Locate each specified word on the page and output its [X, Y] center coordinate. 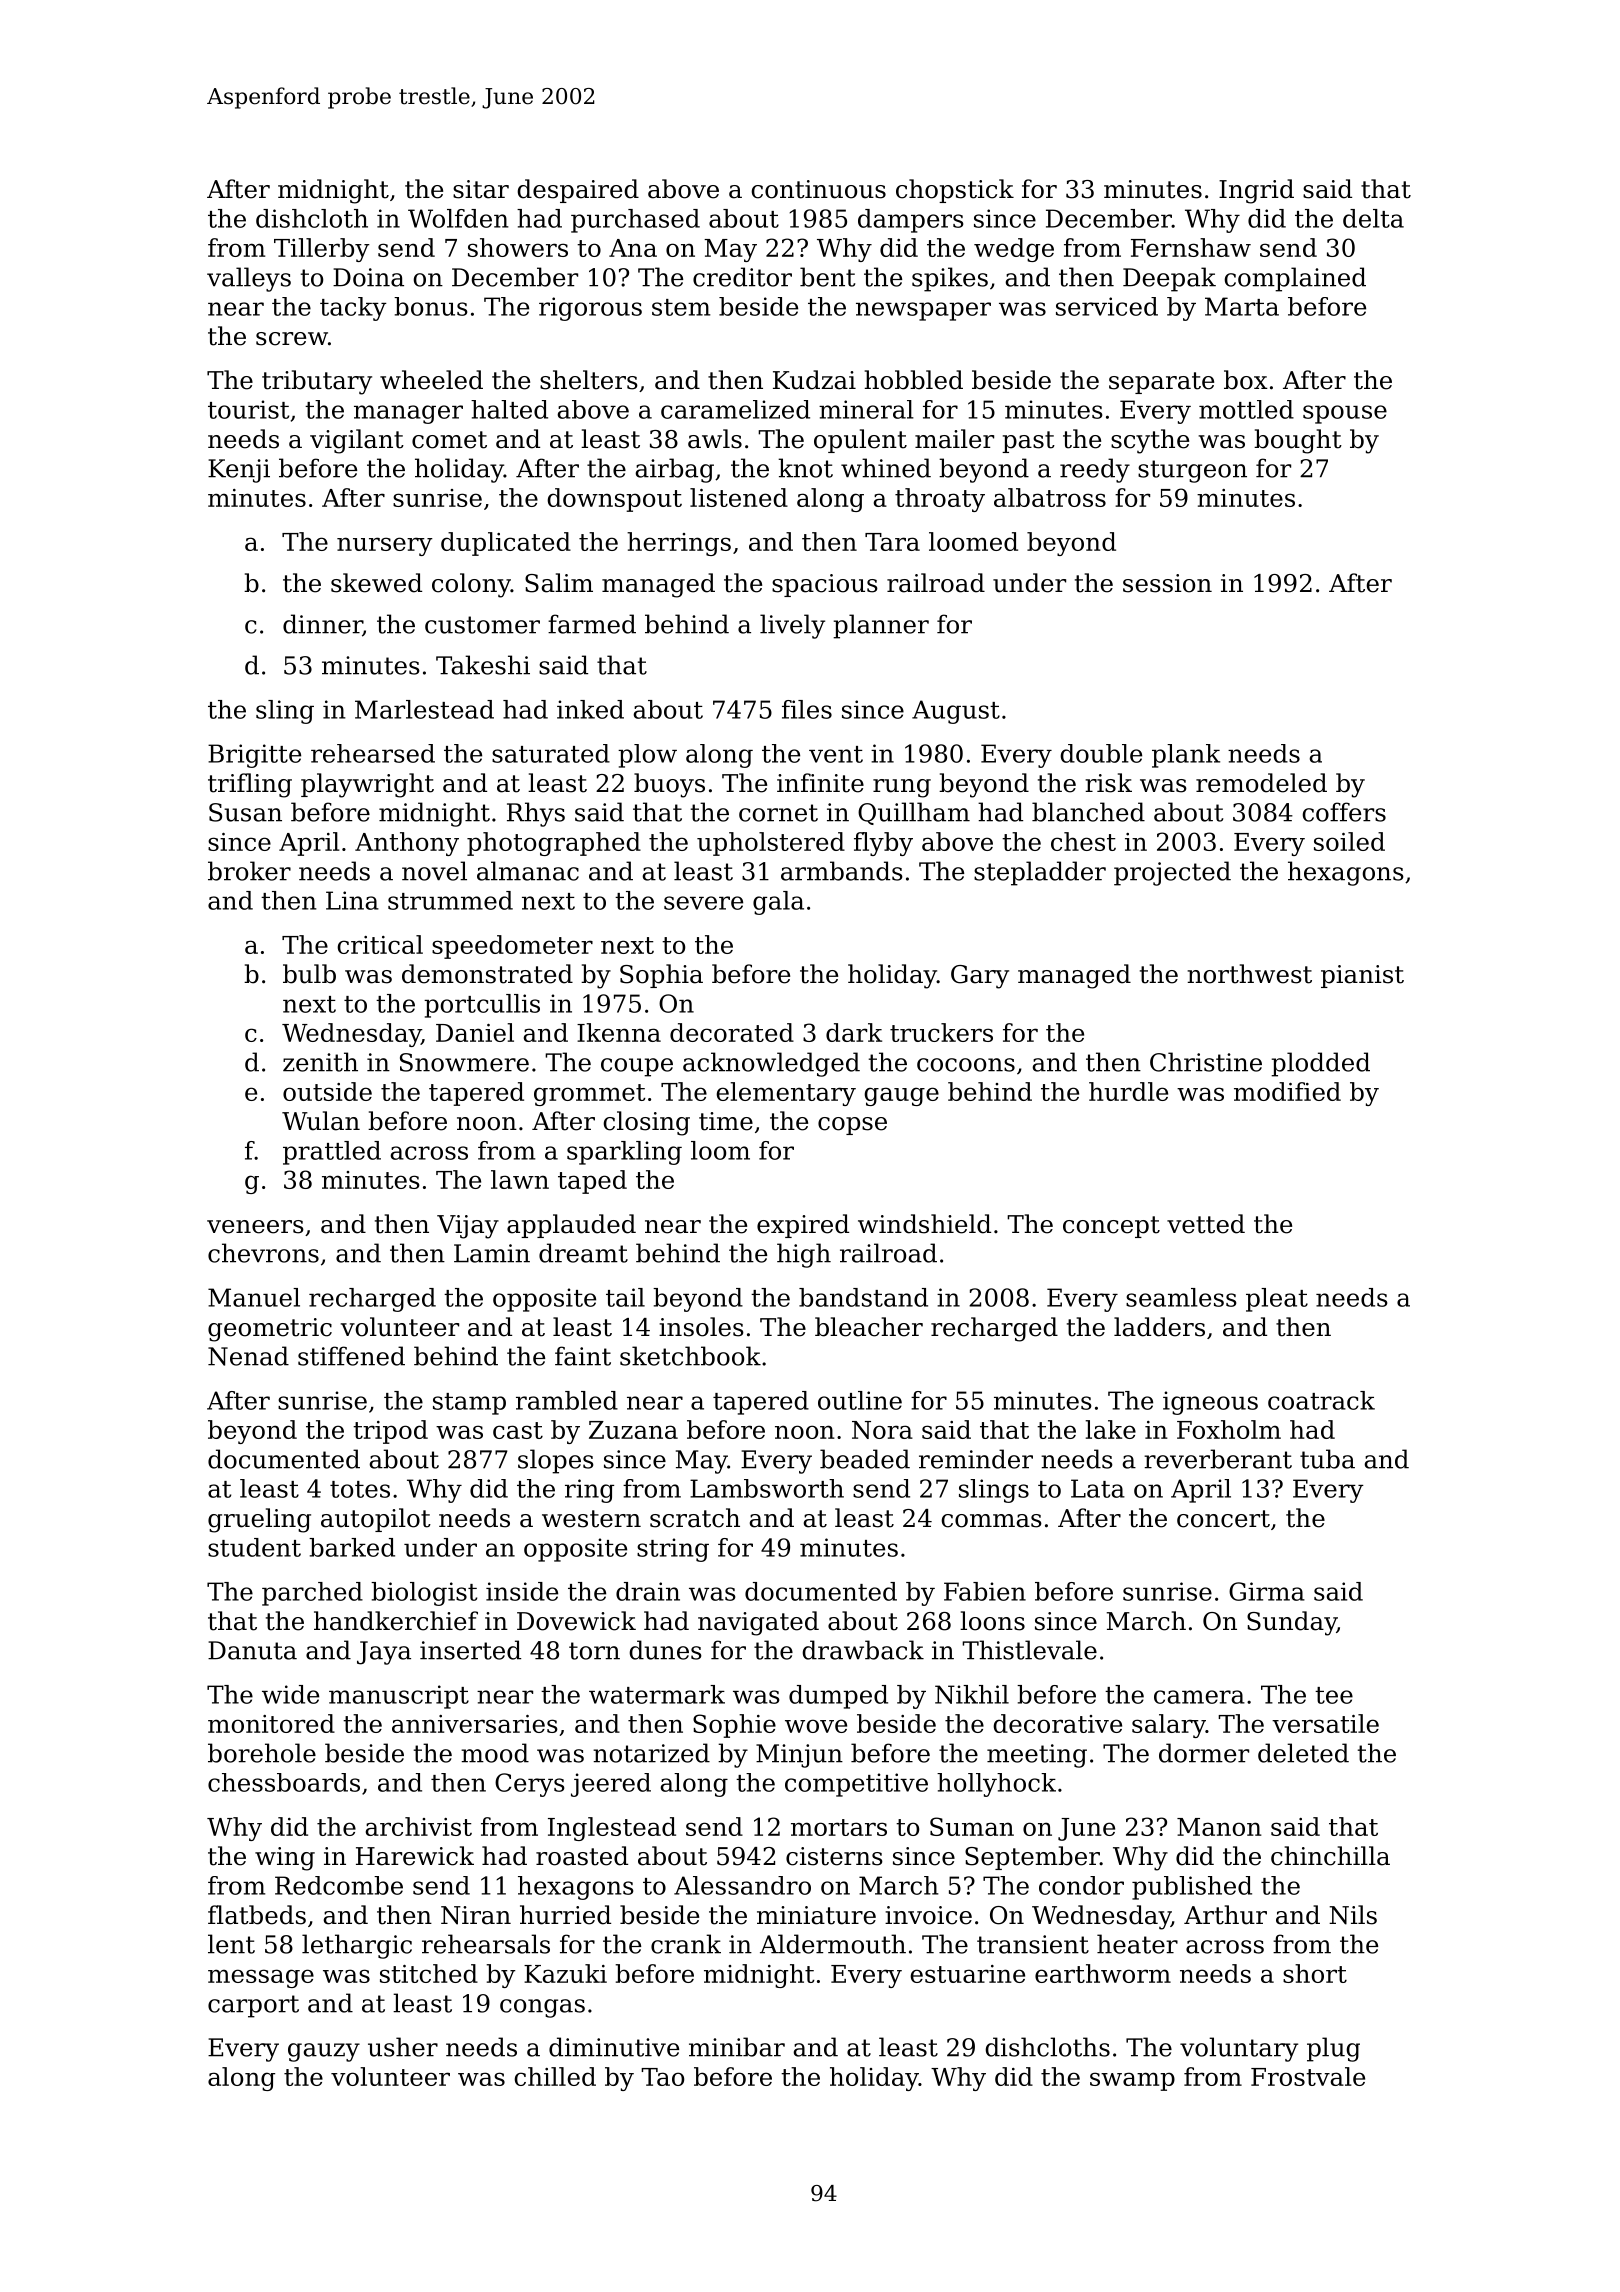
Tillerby [322, 250]
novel [434, 871]
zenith [320, 1062]
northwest [1249, 974]
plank [1186, 756]
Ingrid [1256, 191]
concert [1223, 1519]
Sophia [661, 976]
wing [285, 1859]
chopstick [955, 191]
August [956, 712]
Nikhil [972, 1694]
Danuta [252, 1650]
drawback [863, 1650]
